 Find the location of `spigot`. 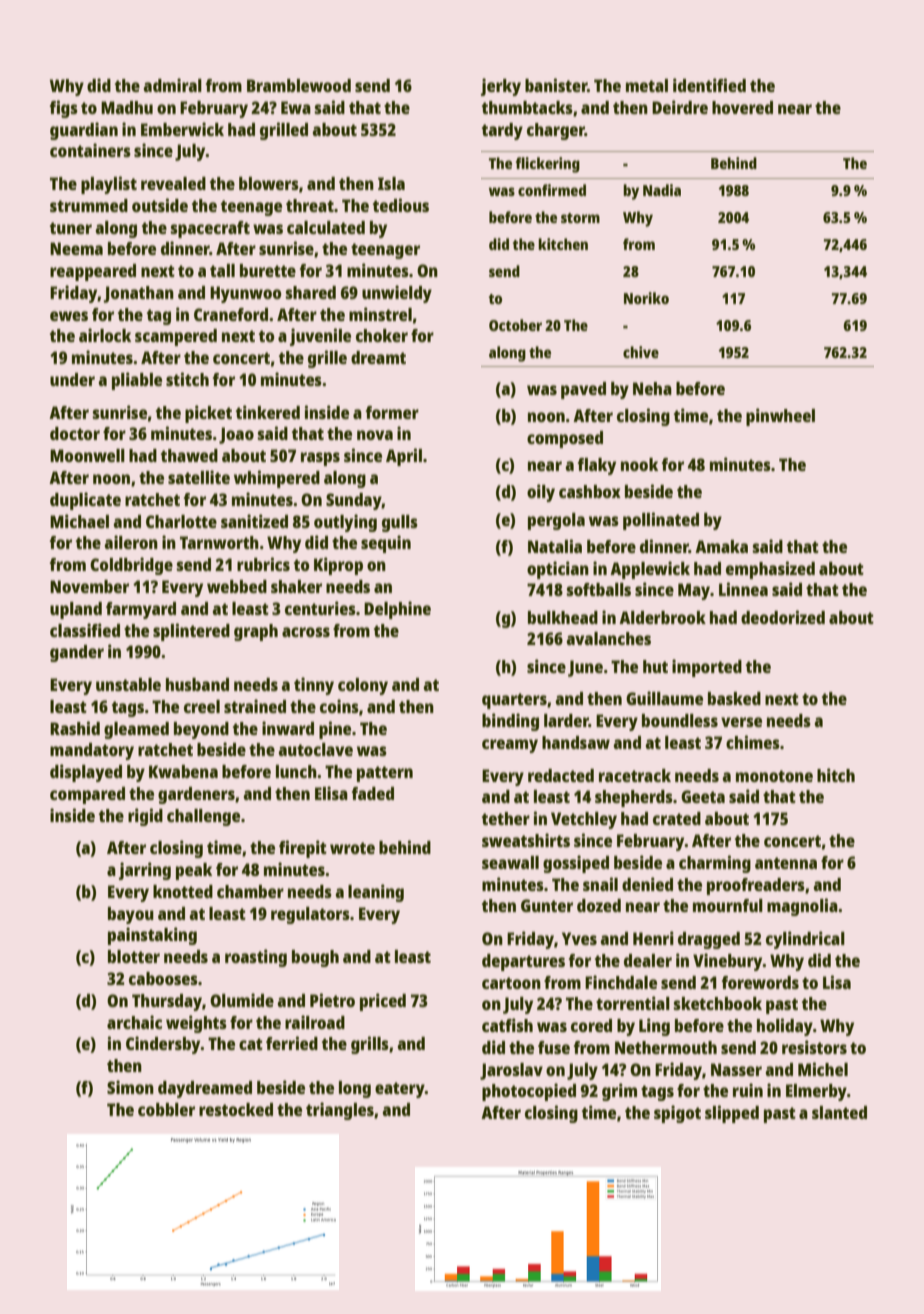

spigot is located at coordinates (677, 1114).
